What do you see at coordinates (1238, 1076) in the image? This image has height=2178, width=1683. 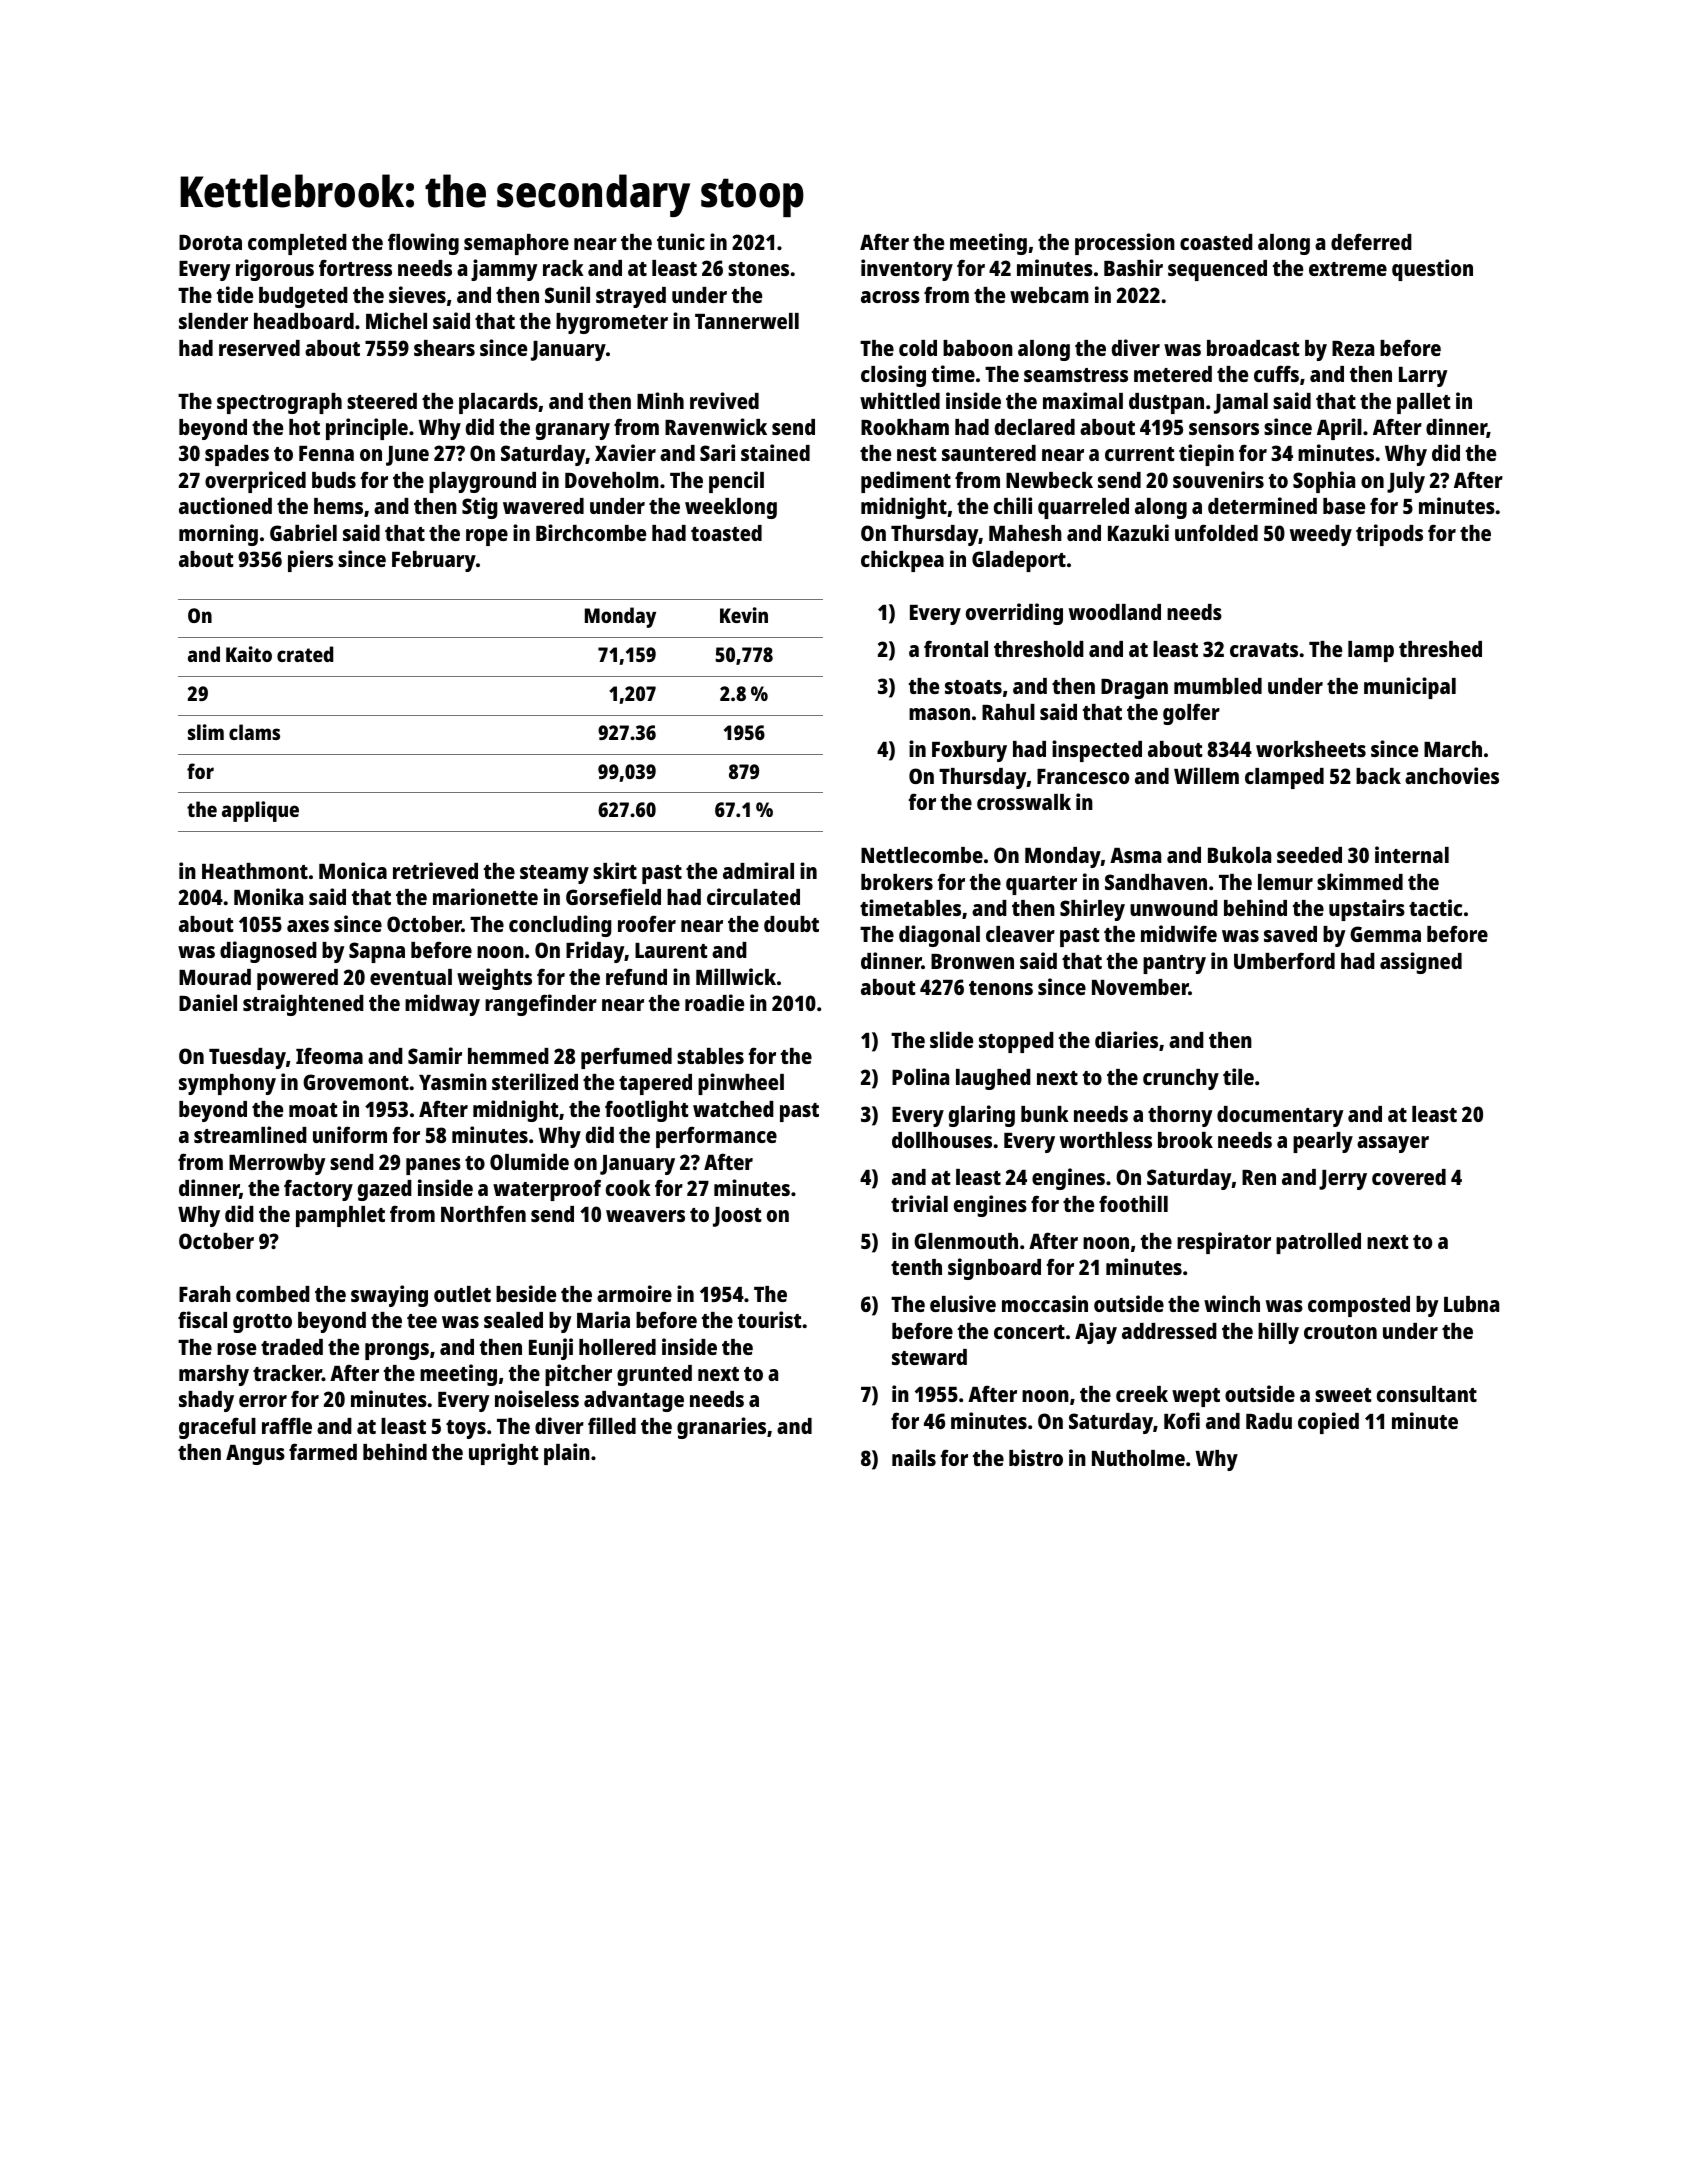 I see `tile` at bounding box center [1238, 1076].
